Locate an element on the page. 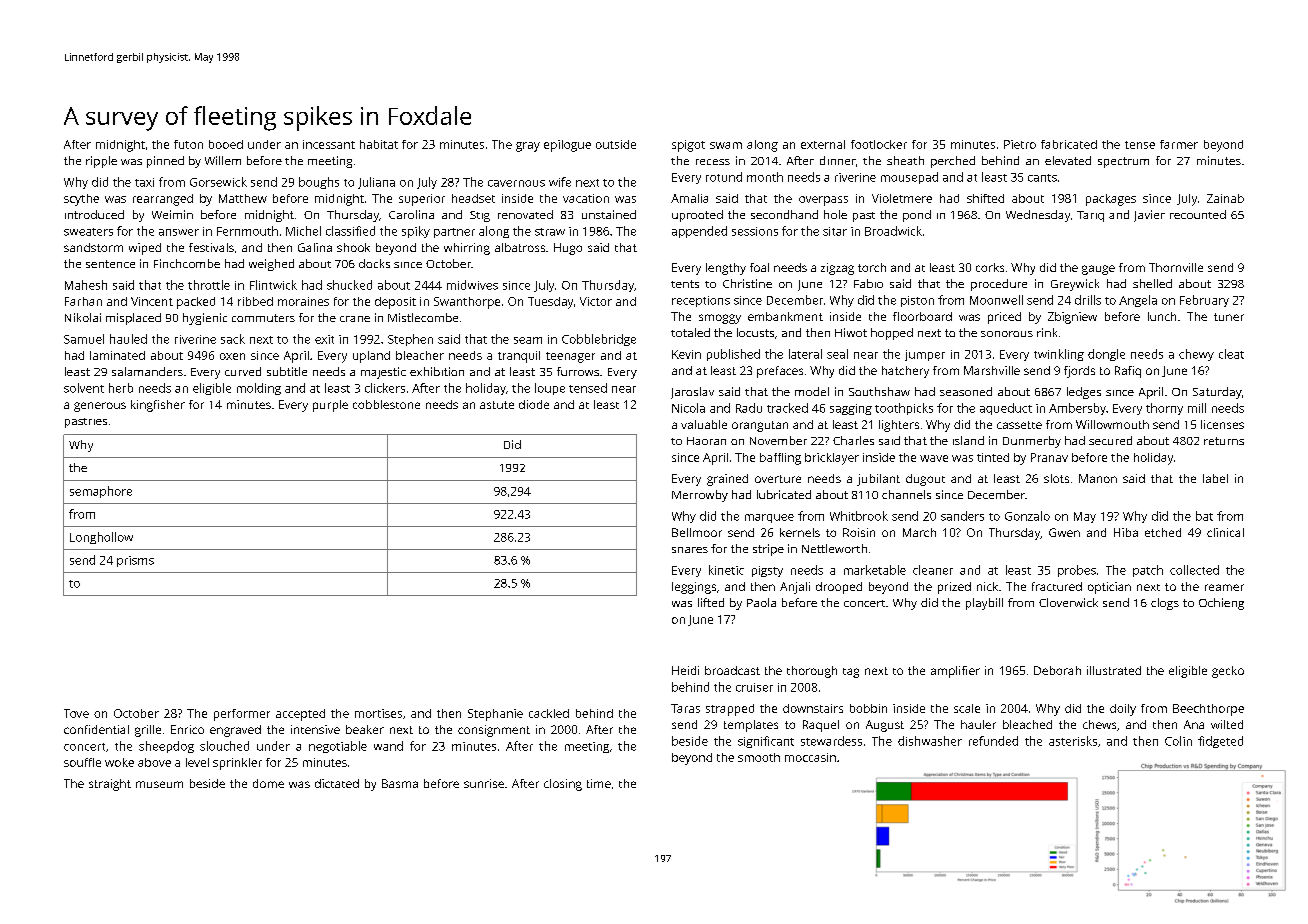  midwives is located at coordinates (472, 285).
